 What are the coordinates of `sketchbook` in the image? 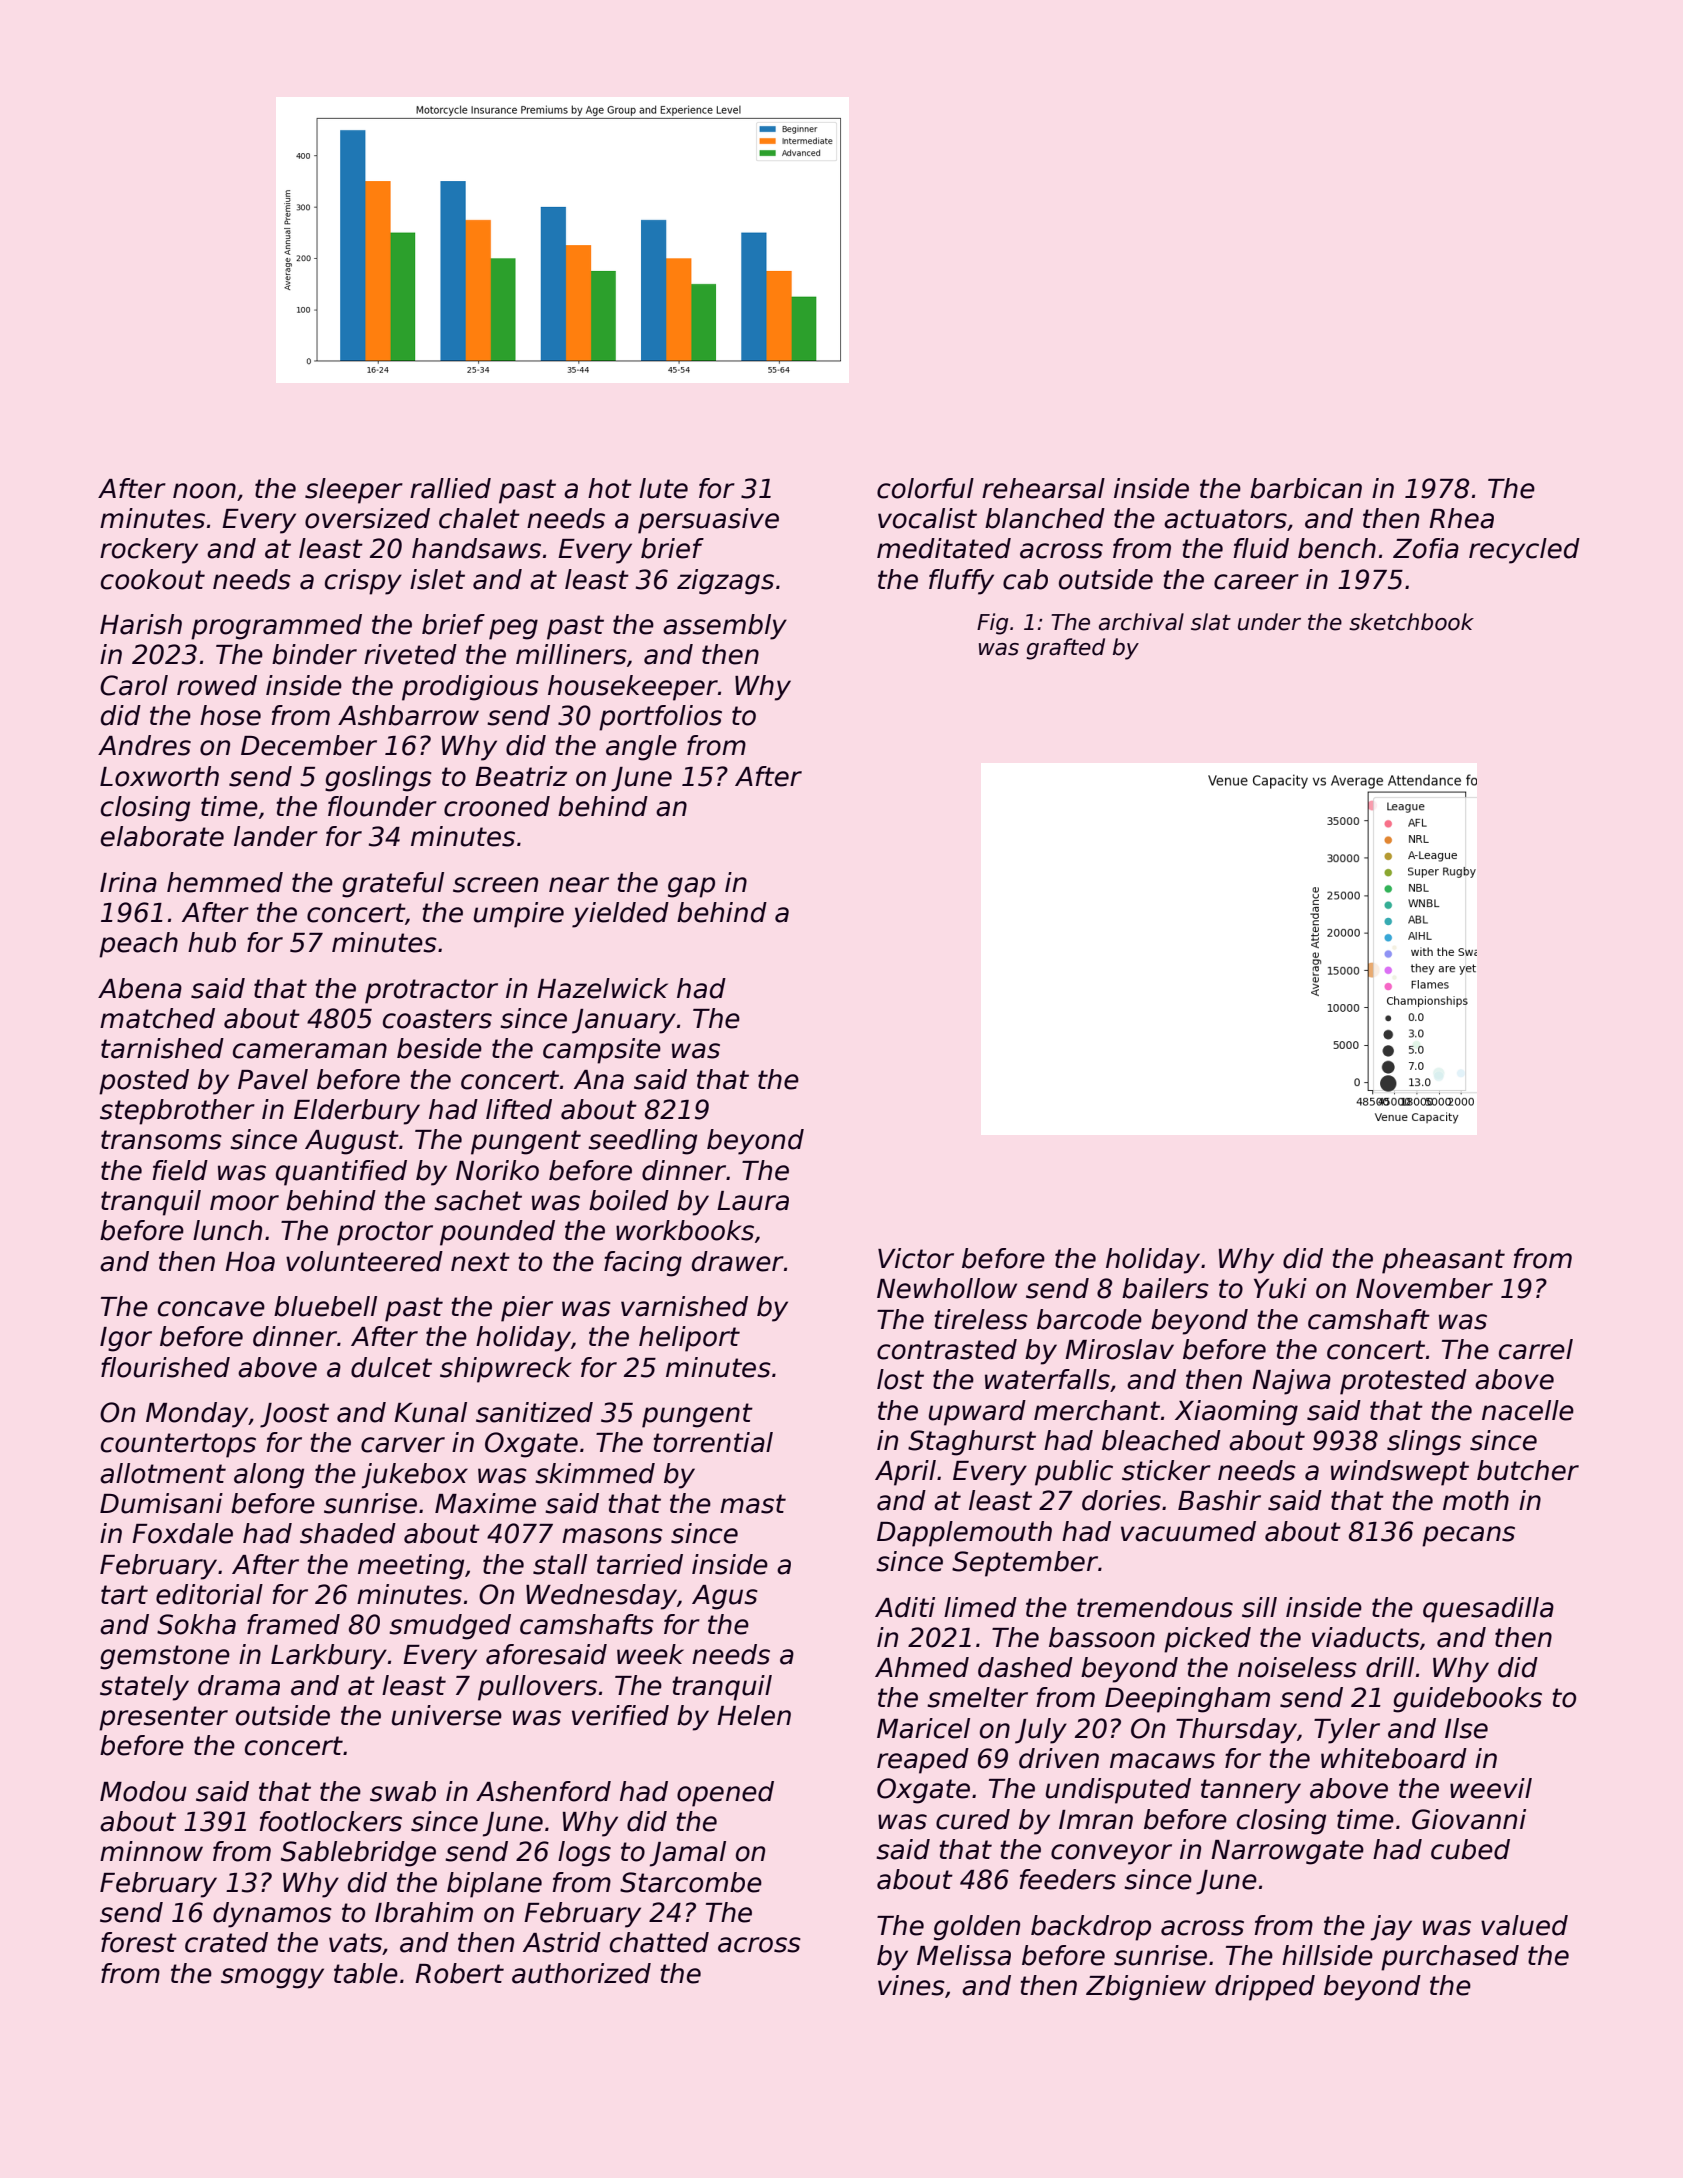 It's located at (1411, 622).
